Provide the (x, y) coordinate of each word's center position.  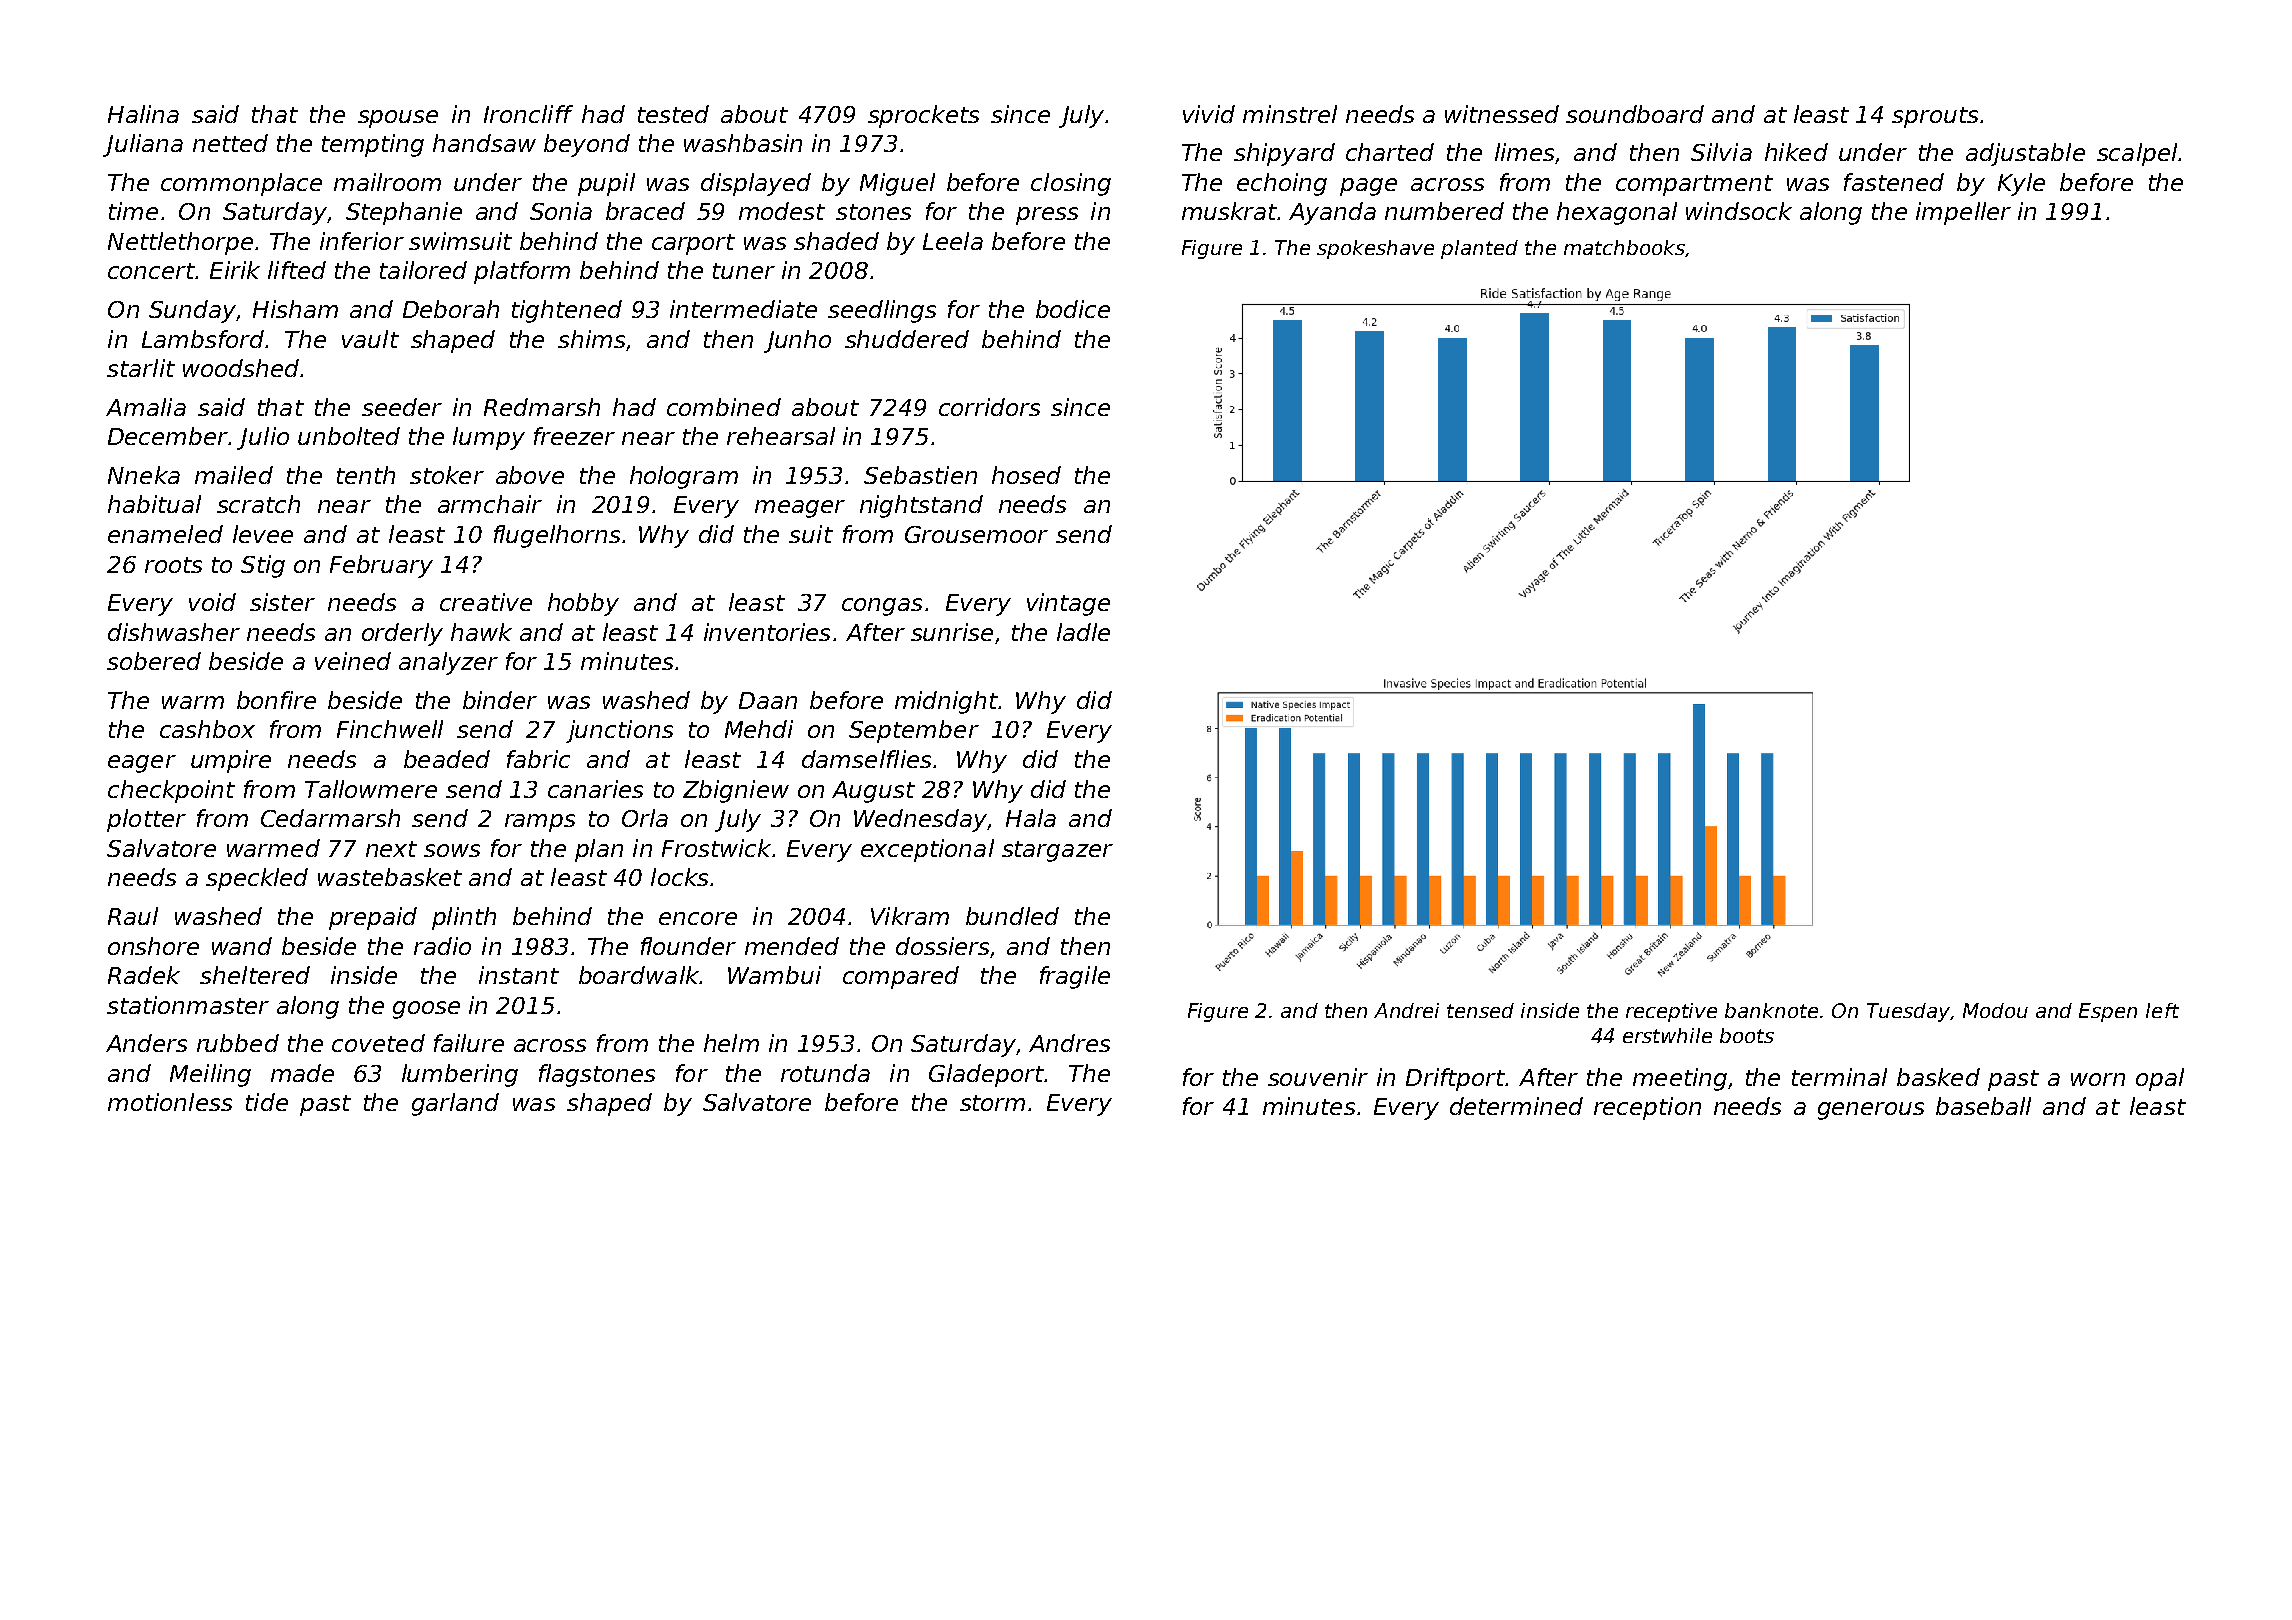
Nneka (144, 475)
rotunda (825, 1073)
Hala (1031, 818)
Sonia (561, 211)
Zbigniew (736, 791)
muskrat (1229, 211)
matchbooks (1624, 247)
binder (500, 700)
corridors (989, 407)
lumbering (460, 1075)
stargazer (1057, 851)
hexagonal (1617, 213)
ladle (1083, 632)
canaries (595, 789)
